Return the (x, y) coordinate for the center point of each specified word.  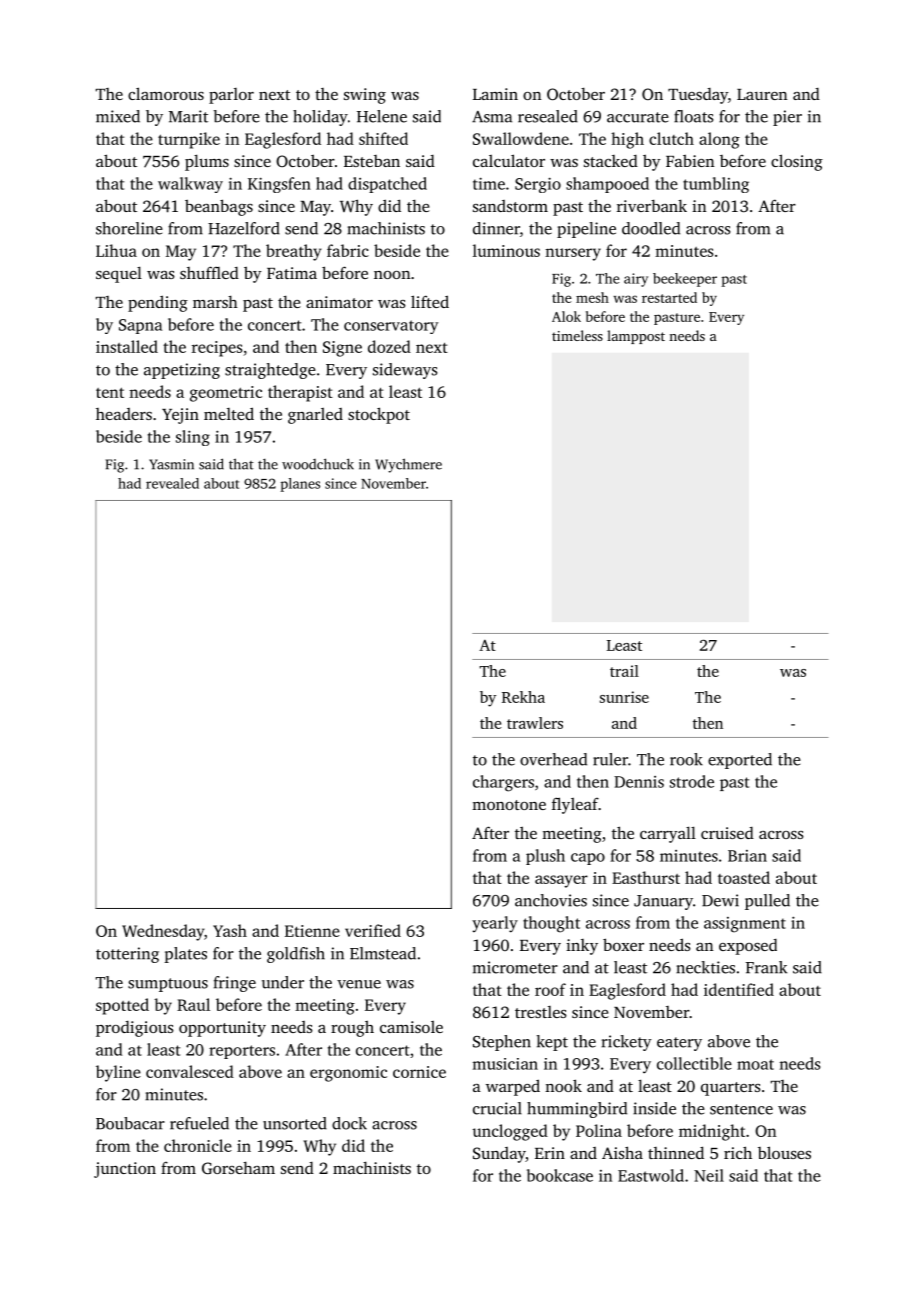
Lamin (495, 94)
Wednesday (163, 932)
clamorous (166, 93)
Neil (709, 1175)
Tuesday (698, 96)
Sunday (499, 1155)
